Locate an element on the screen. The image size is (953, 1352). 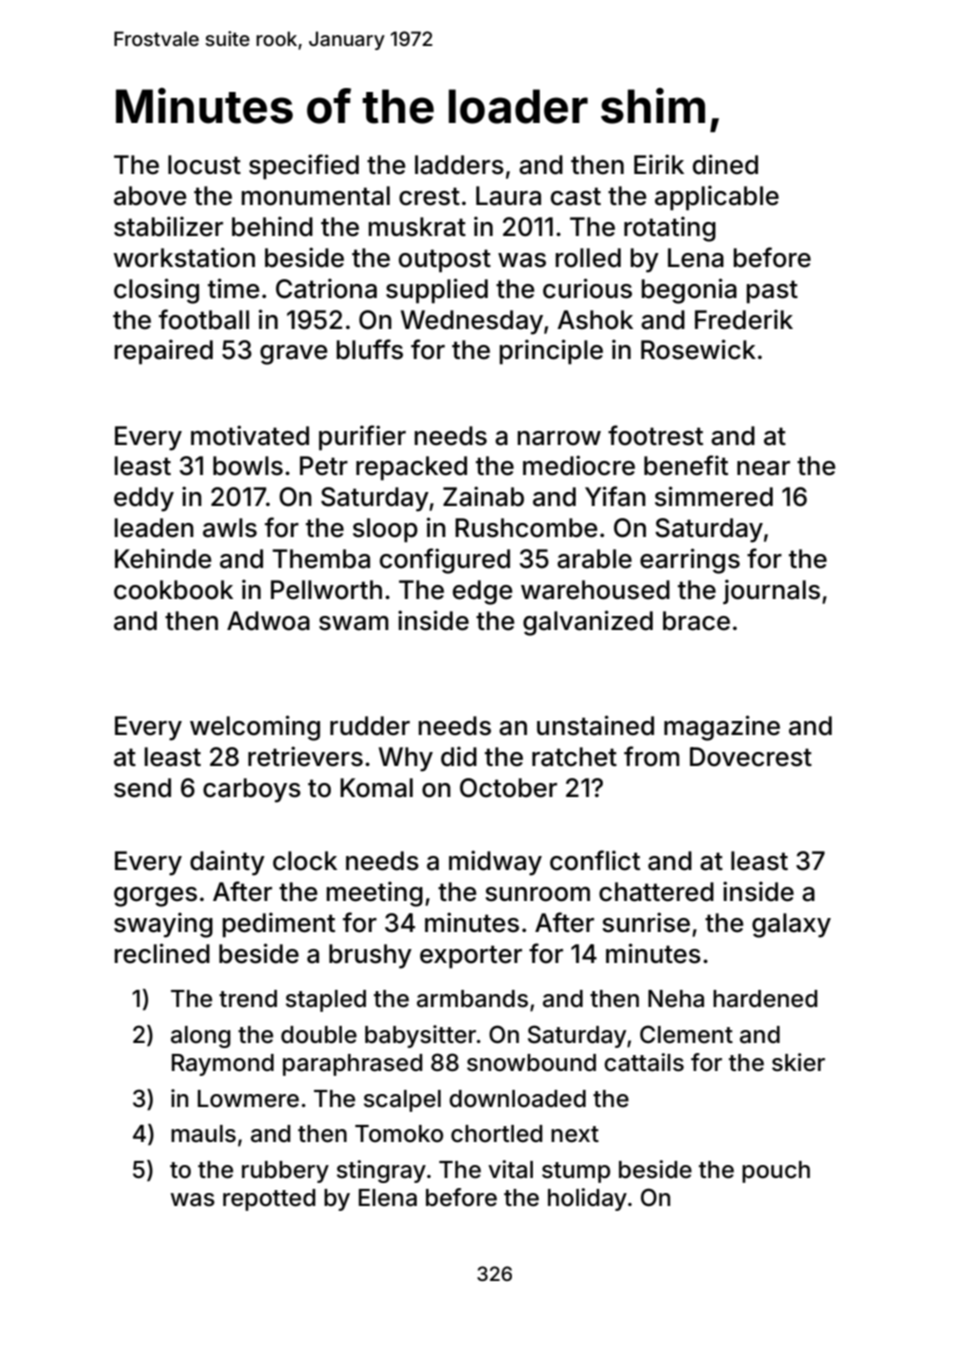
near is located at coordinates (763, 468).
